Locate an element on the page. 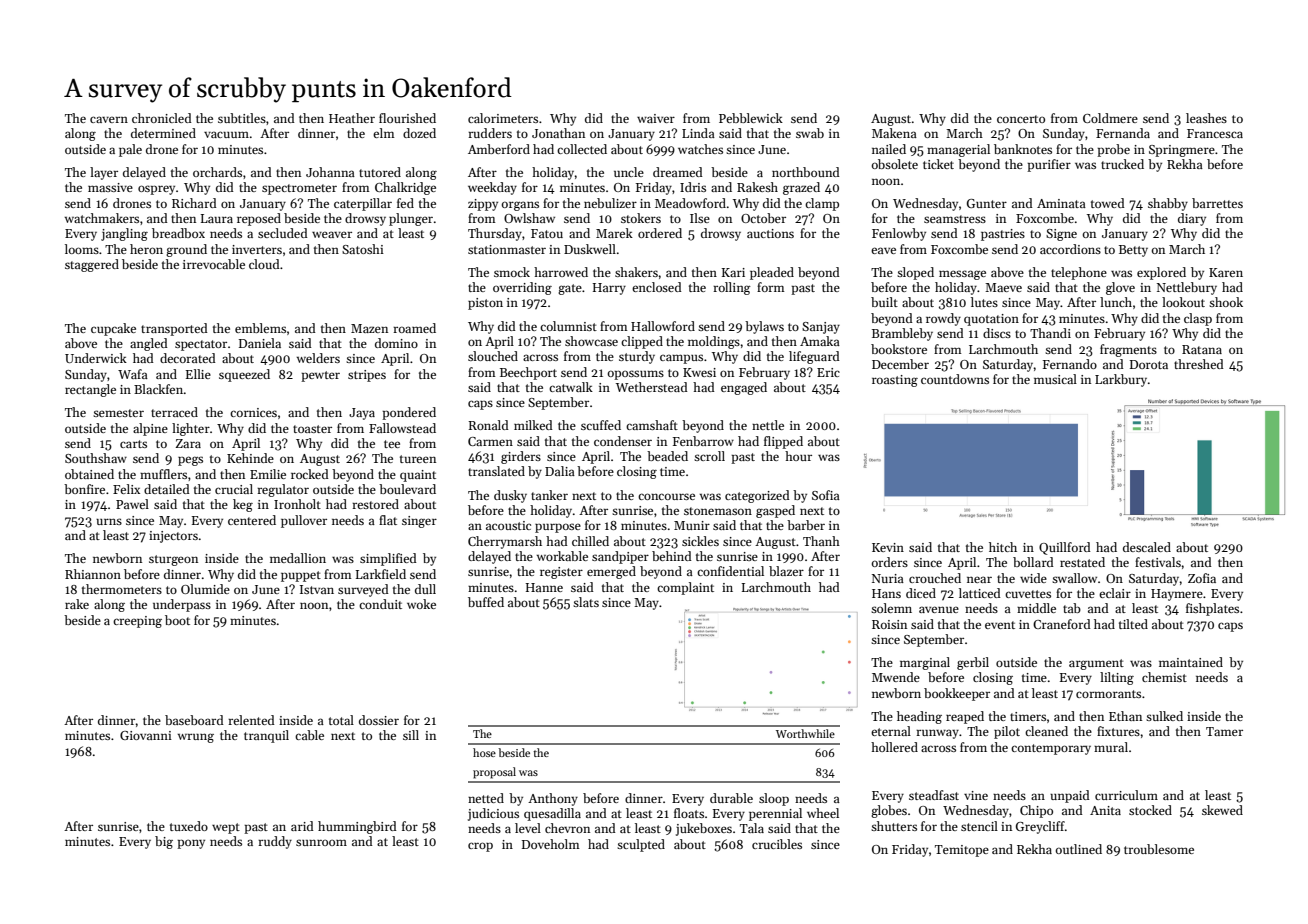 This image has width=1308, height=924. tuxedo is located at coordinates (189, 826).
